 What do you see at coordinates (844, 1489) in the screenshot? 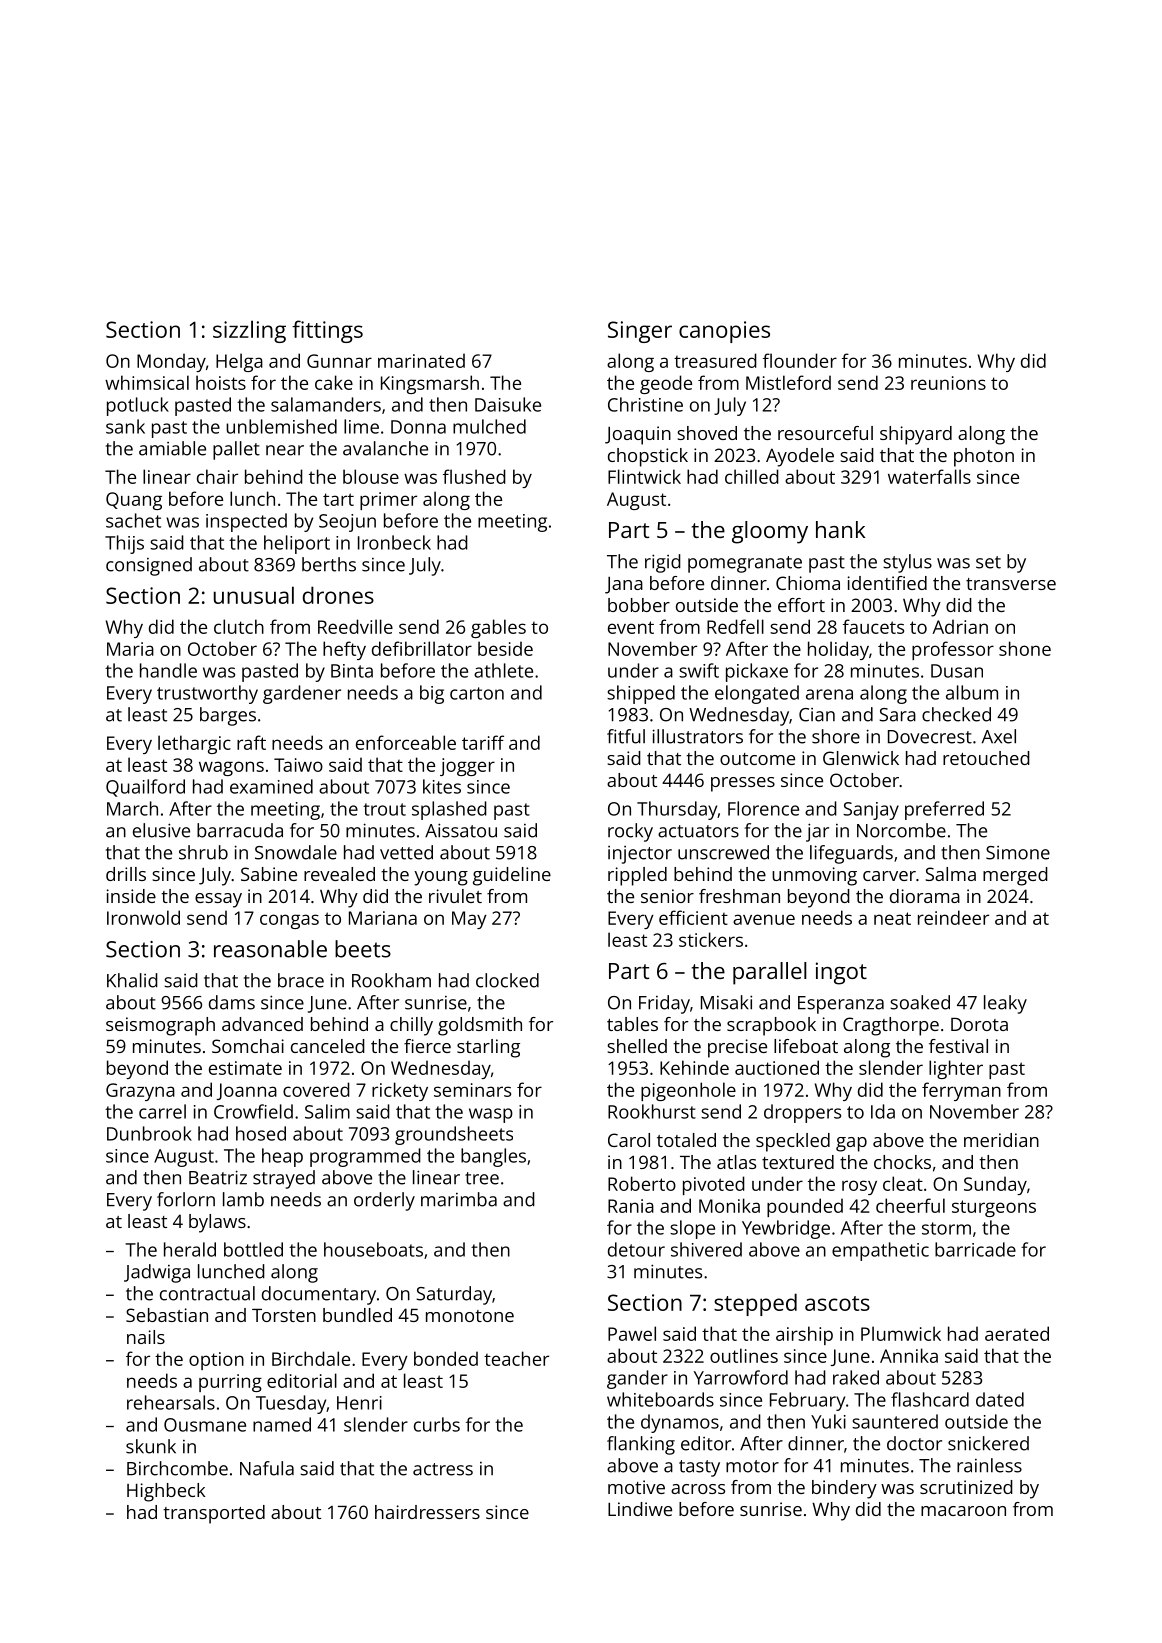
I see `bindery` at bounding box center [844, 1489].
